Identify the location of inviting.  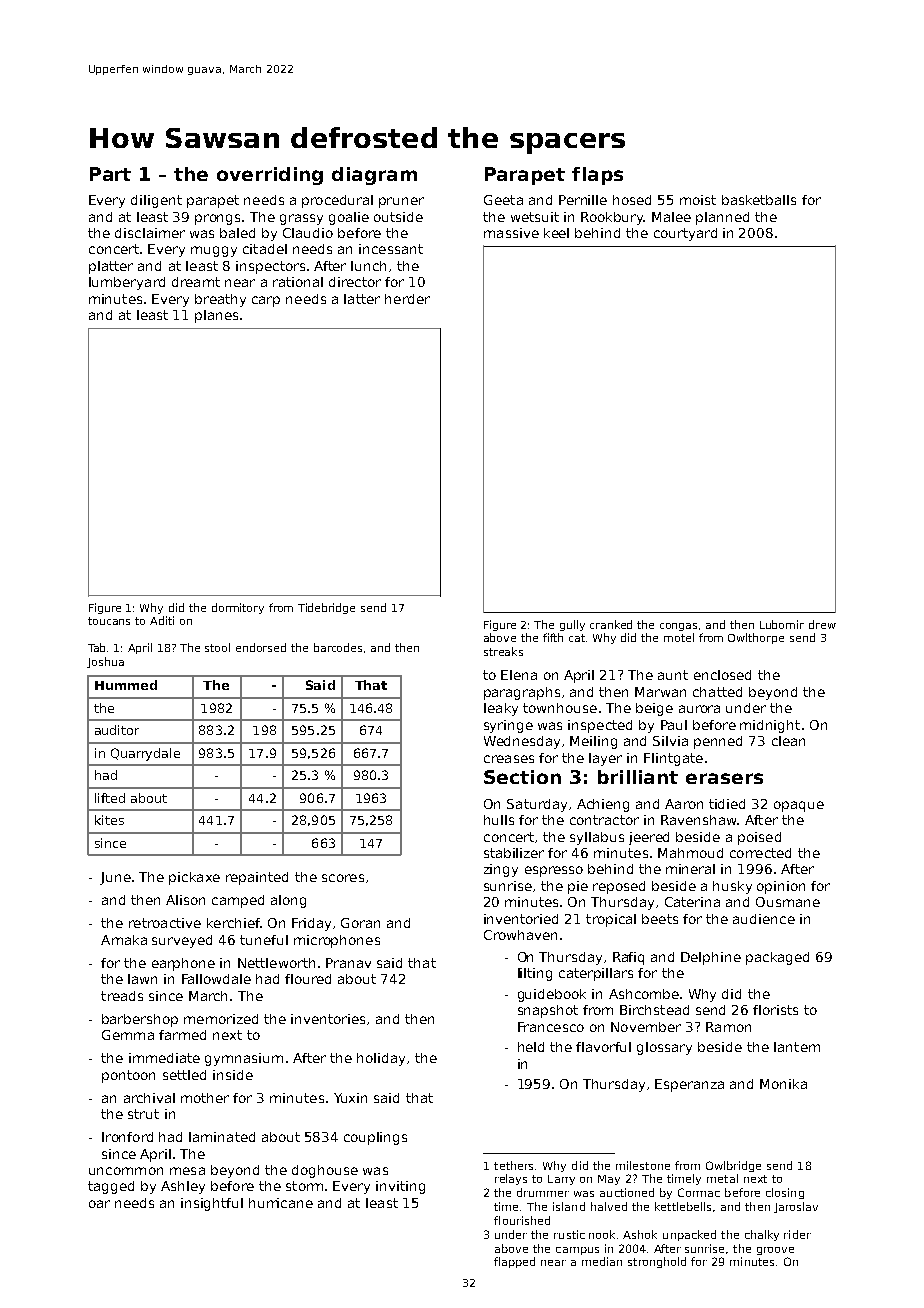
(400, 1187).
